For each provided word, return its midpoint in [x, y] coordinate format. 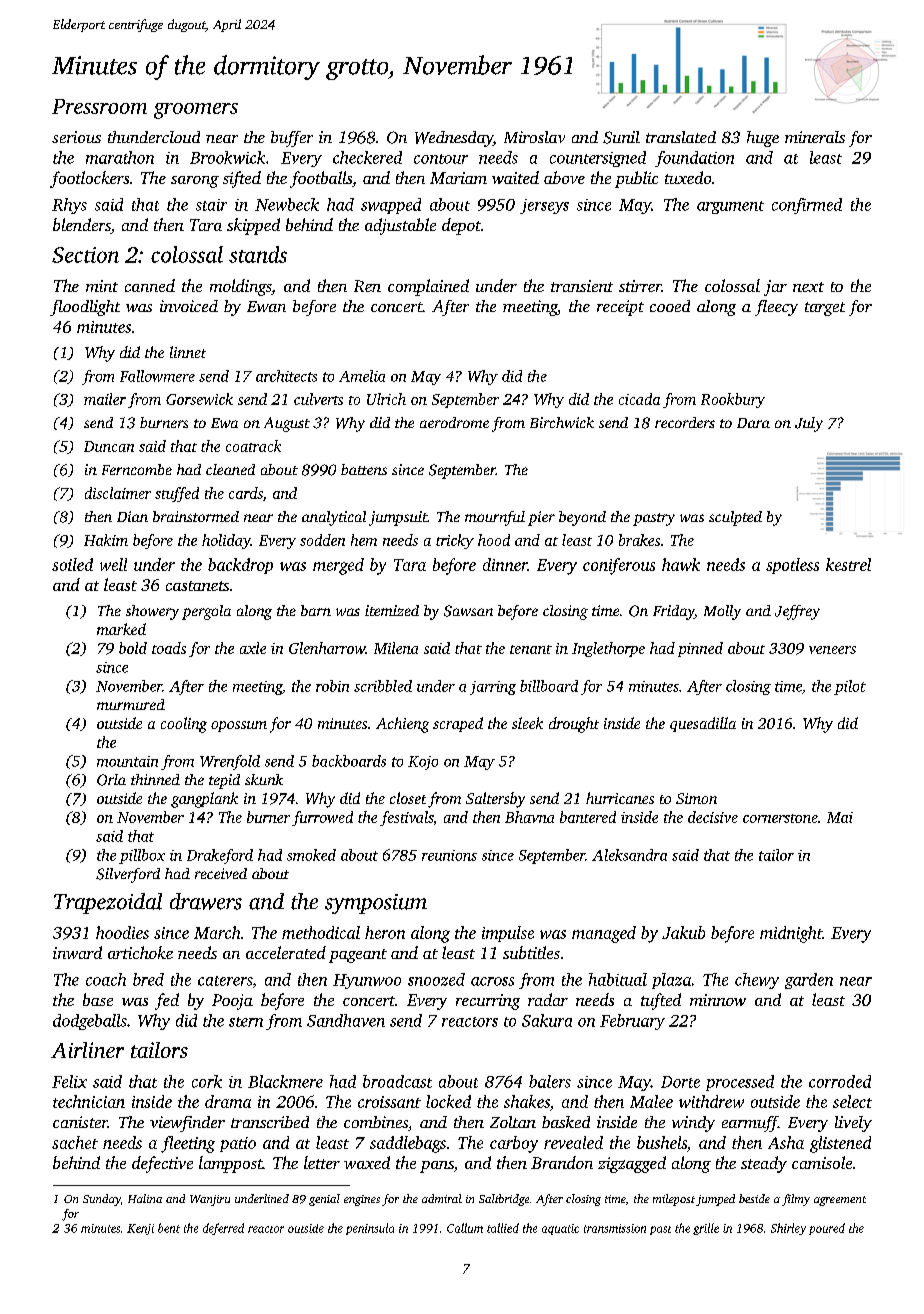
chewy [757, 981]
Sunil [621, 137]
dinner [505, 564]
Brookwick [227, 157]
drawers [206, 901]
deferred [223, 1229]
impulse [508, 934]
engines [362, 1200]
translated [681, 137]
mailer [105, 399]
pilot [850, 687]
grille [706, 1229]
